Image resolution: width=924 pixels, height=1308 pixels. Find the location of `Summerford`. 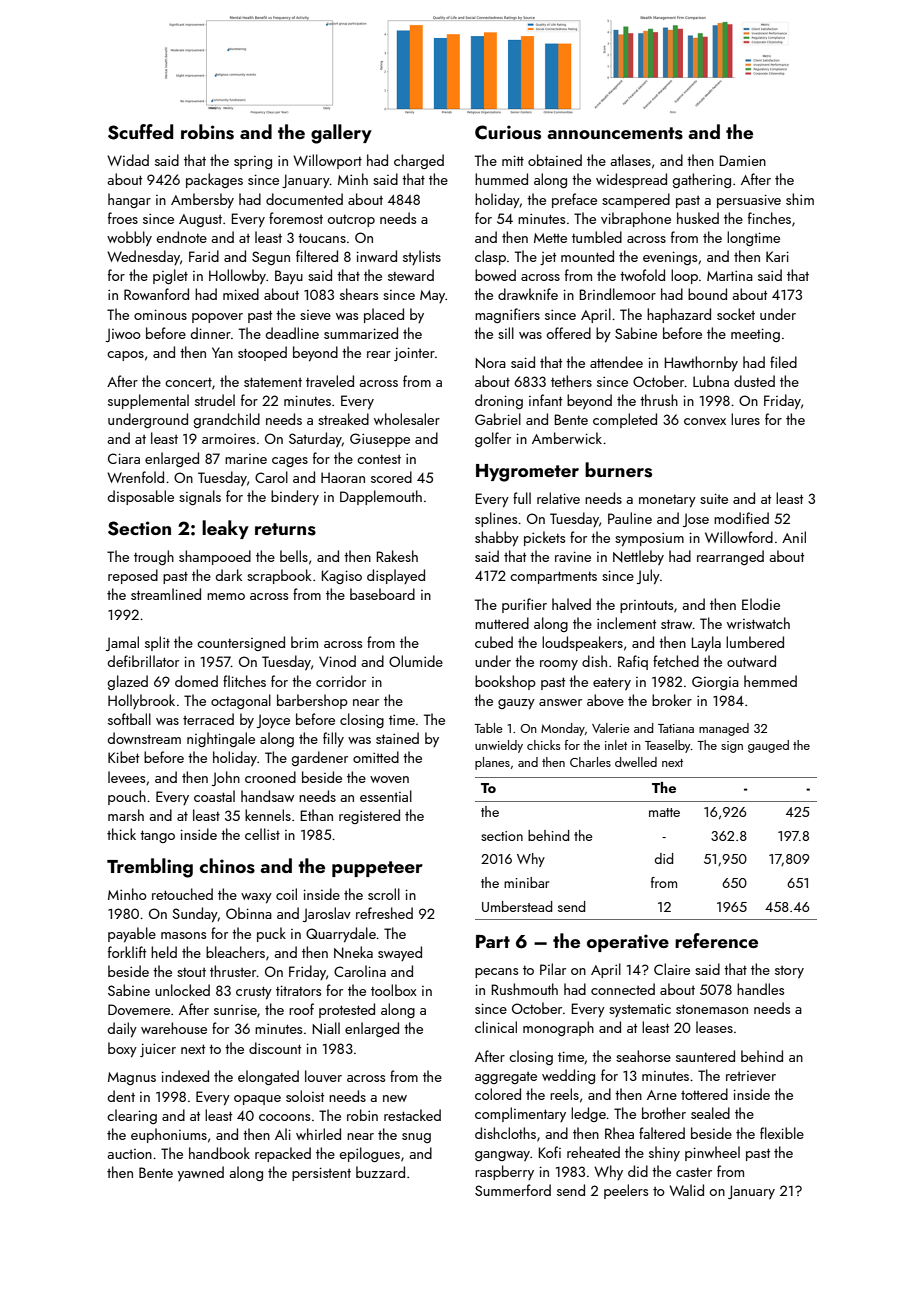

Summerford is located at coordinates (513, 1190).
